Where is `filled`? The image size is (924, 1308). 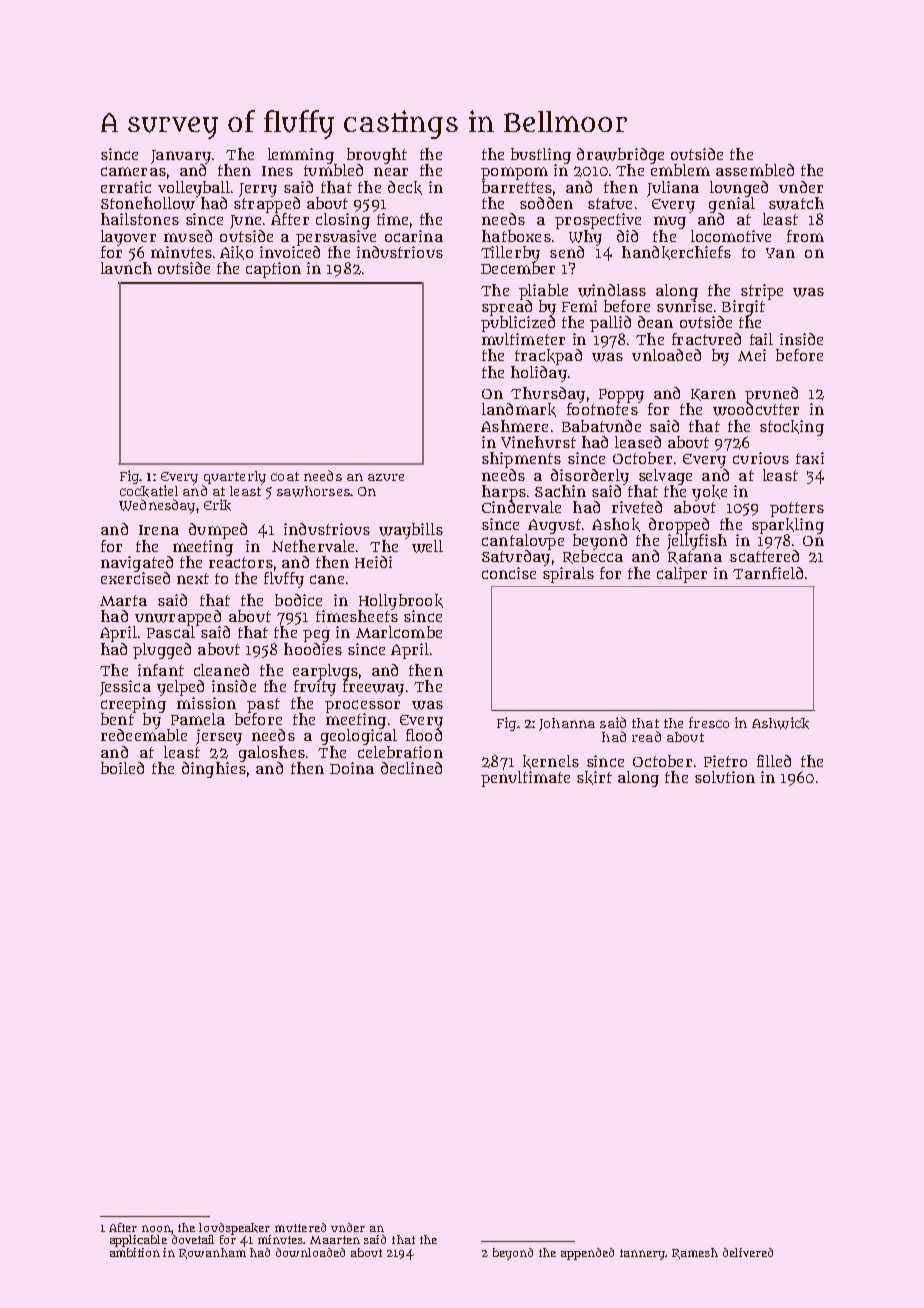
filled is located at coordinates (774, 761).
